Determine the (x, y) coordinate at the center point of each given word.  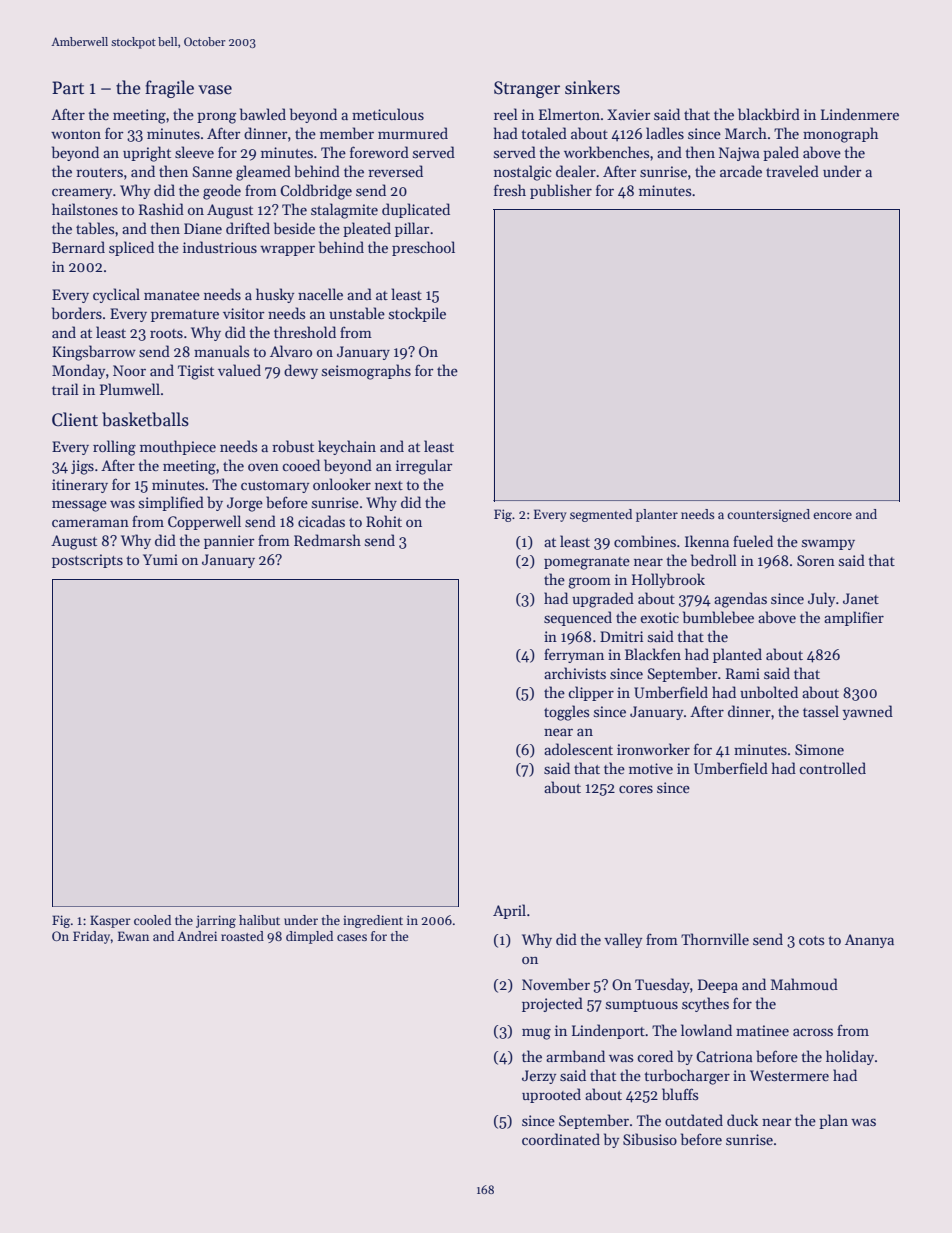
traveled (792, 171)
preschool (423, 248)
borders (77, 313)
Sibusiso (650, 1139)
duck (742, 1120)
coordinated (561, 1139)
